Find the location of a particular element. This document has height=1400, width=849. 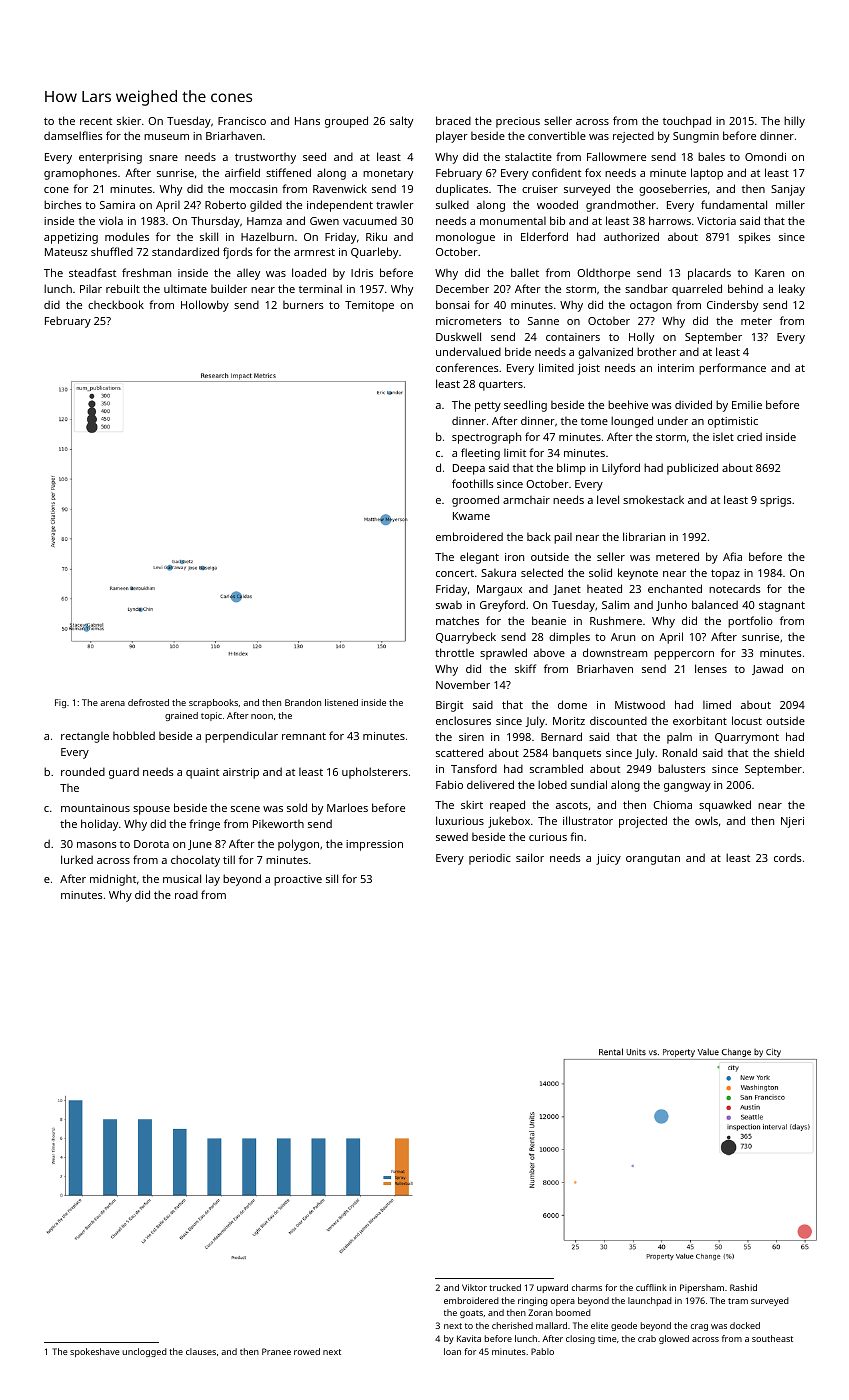

Deepa is located at coordinates (469, 469).
